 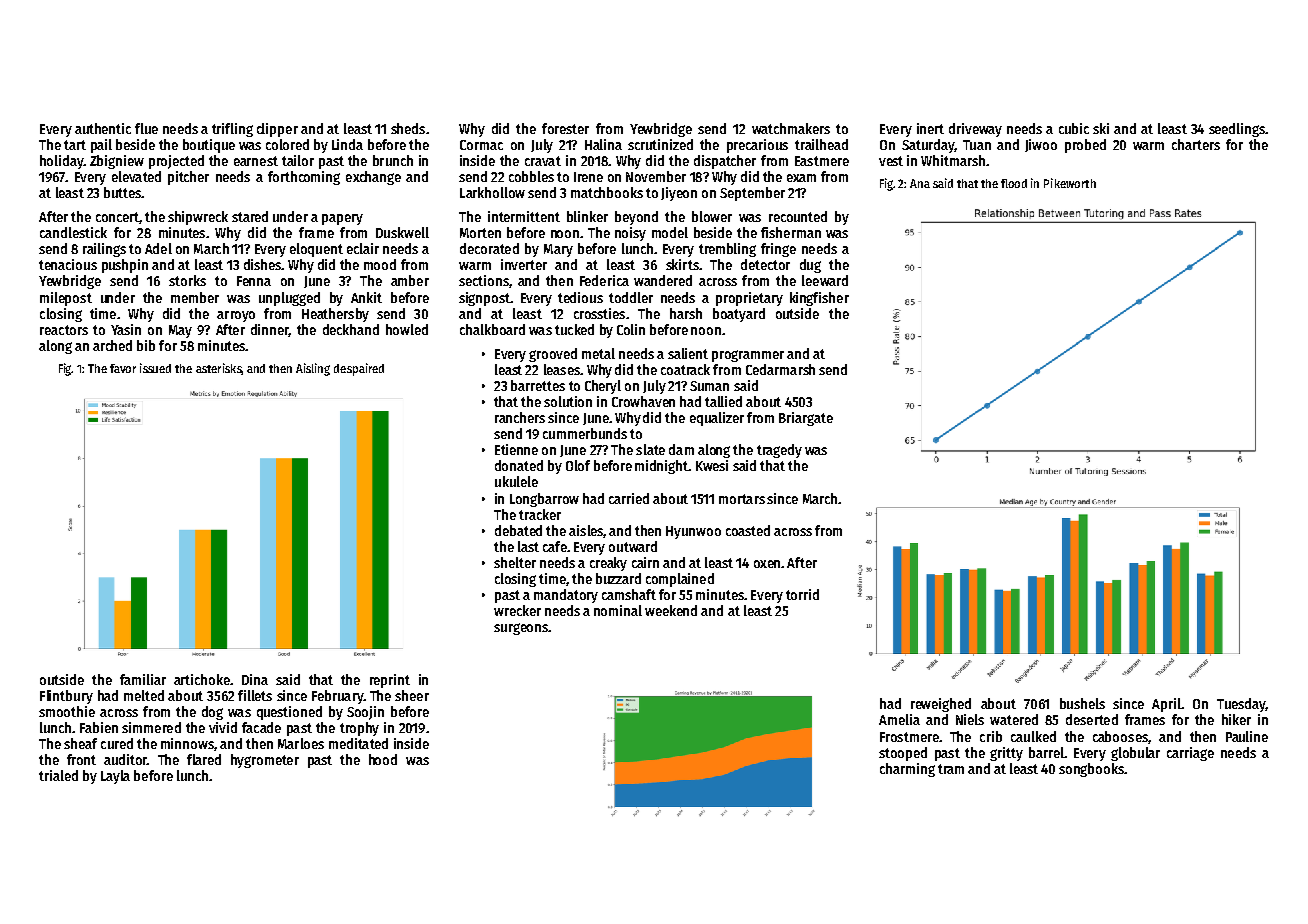 What do you see at coordinates (825, 280) in the image?
I see `leeward` at bounding box center [825, 280].
